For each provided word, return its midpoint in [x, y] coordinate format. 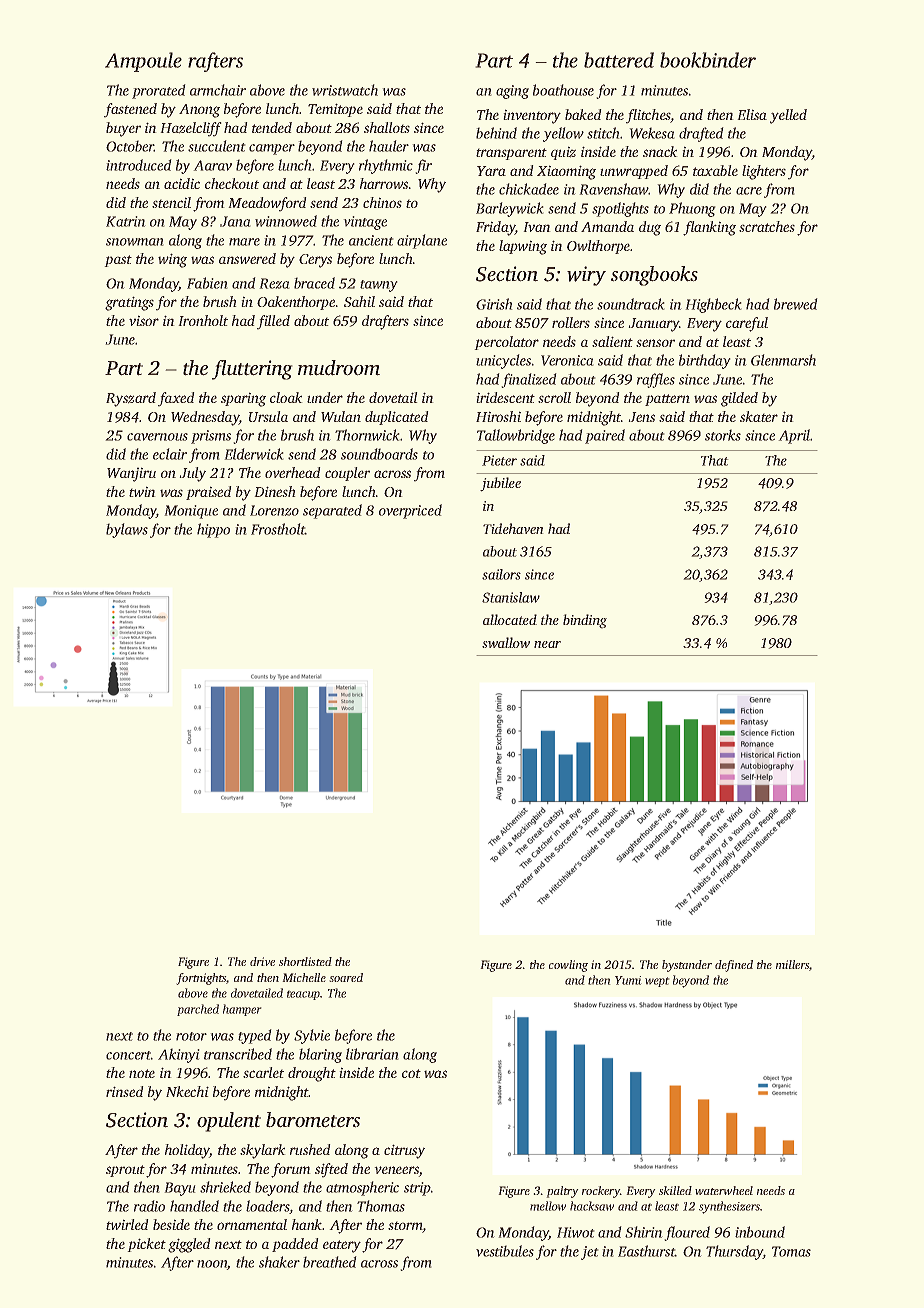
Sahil [359, 301]
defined [734, 966]
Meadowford [267, 204]
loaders [268, 1207]
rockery [601, 1192]
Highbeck [713, 305]
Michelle [304, 977]
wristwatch [345, 90]
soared [346, 977]
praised [209, 493]
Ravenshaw [614, 189]
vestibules [505, 1251]
